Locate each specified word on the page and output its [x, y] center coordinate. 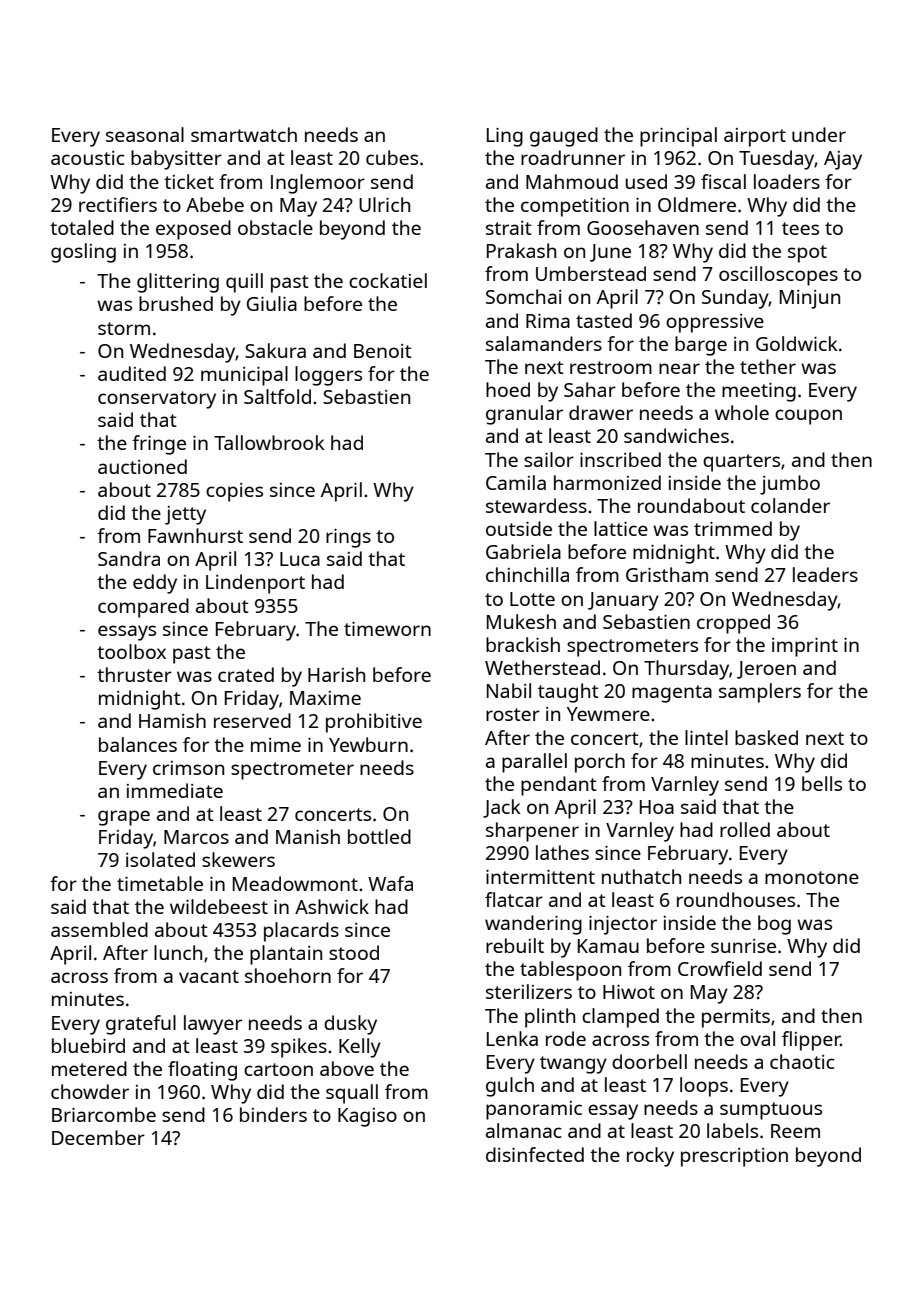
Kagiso [367, 1117]
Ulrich [384, 204]
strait [509, 228]
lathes [562, 852]
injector [623, 925]
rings [348, 538]
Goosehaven [643, 227]
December [98, 1137]
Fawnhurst [195, 535]
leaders [825, 574]
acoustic [88, 158]
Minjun [810, 299]
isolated [160, 859]
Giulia [272, 303]
